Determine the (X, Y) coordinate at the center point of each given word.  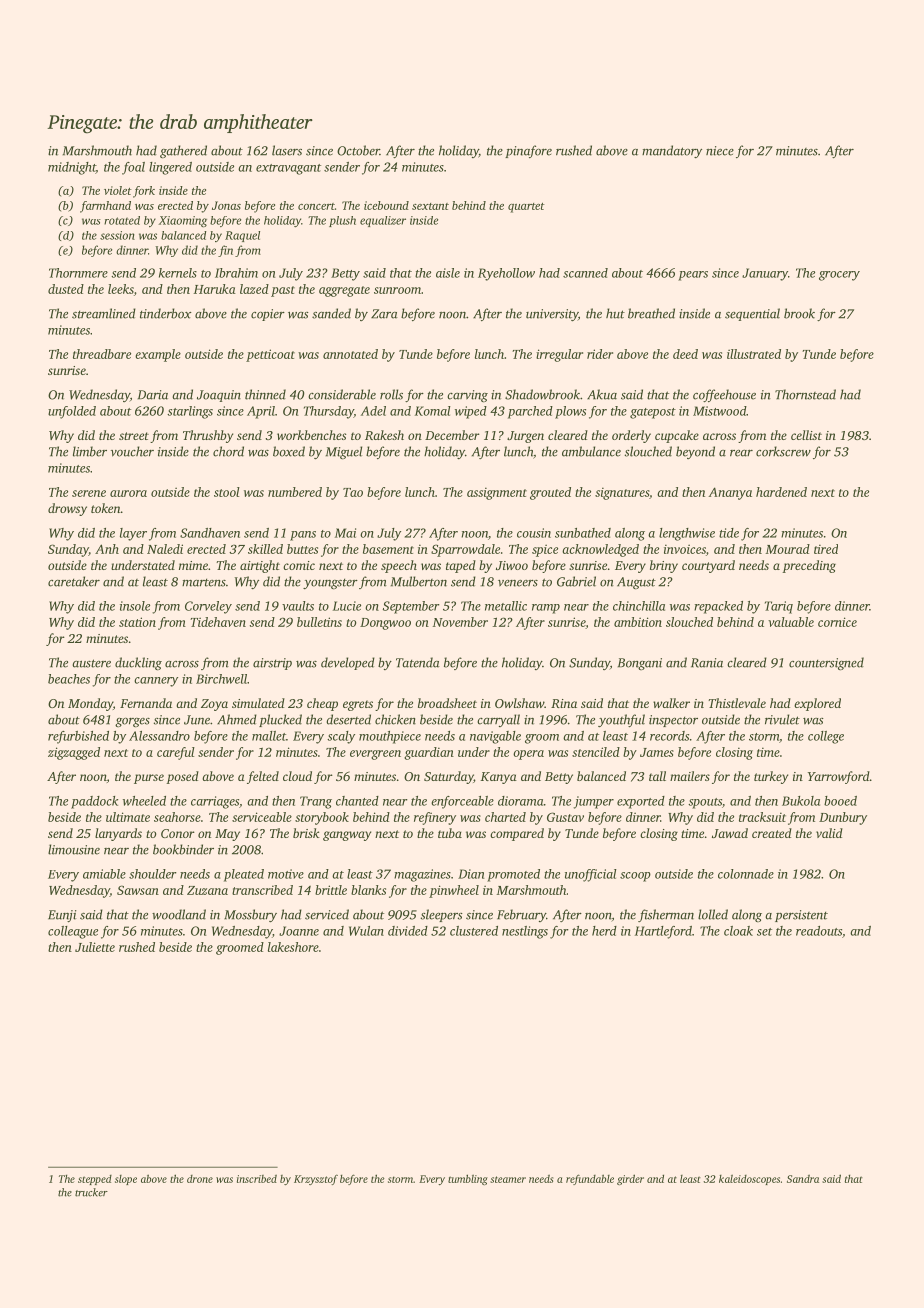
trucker (91, 1192)
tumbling (468, 1179)
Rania (707, 663)
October (358, 150)
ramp (546, 609)
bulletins (319, 622)
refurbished (78, 737)
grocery (839, 276)
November (460, 622)
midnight (72, 168)
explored (817, 704)
